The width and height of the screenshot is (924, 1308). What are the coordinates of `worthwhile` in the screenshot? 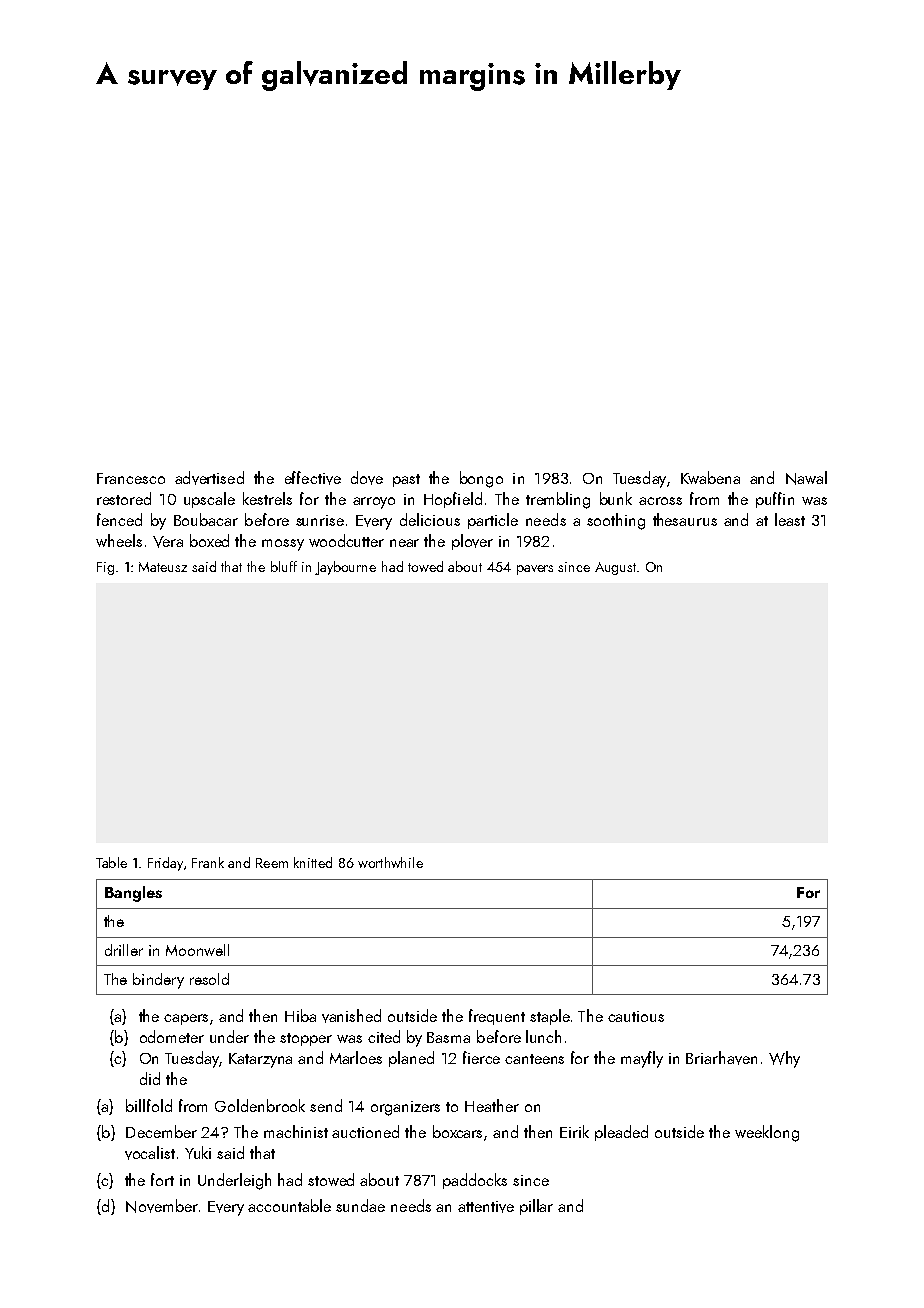 It's located at (390, 862).
